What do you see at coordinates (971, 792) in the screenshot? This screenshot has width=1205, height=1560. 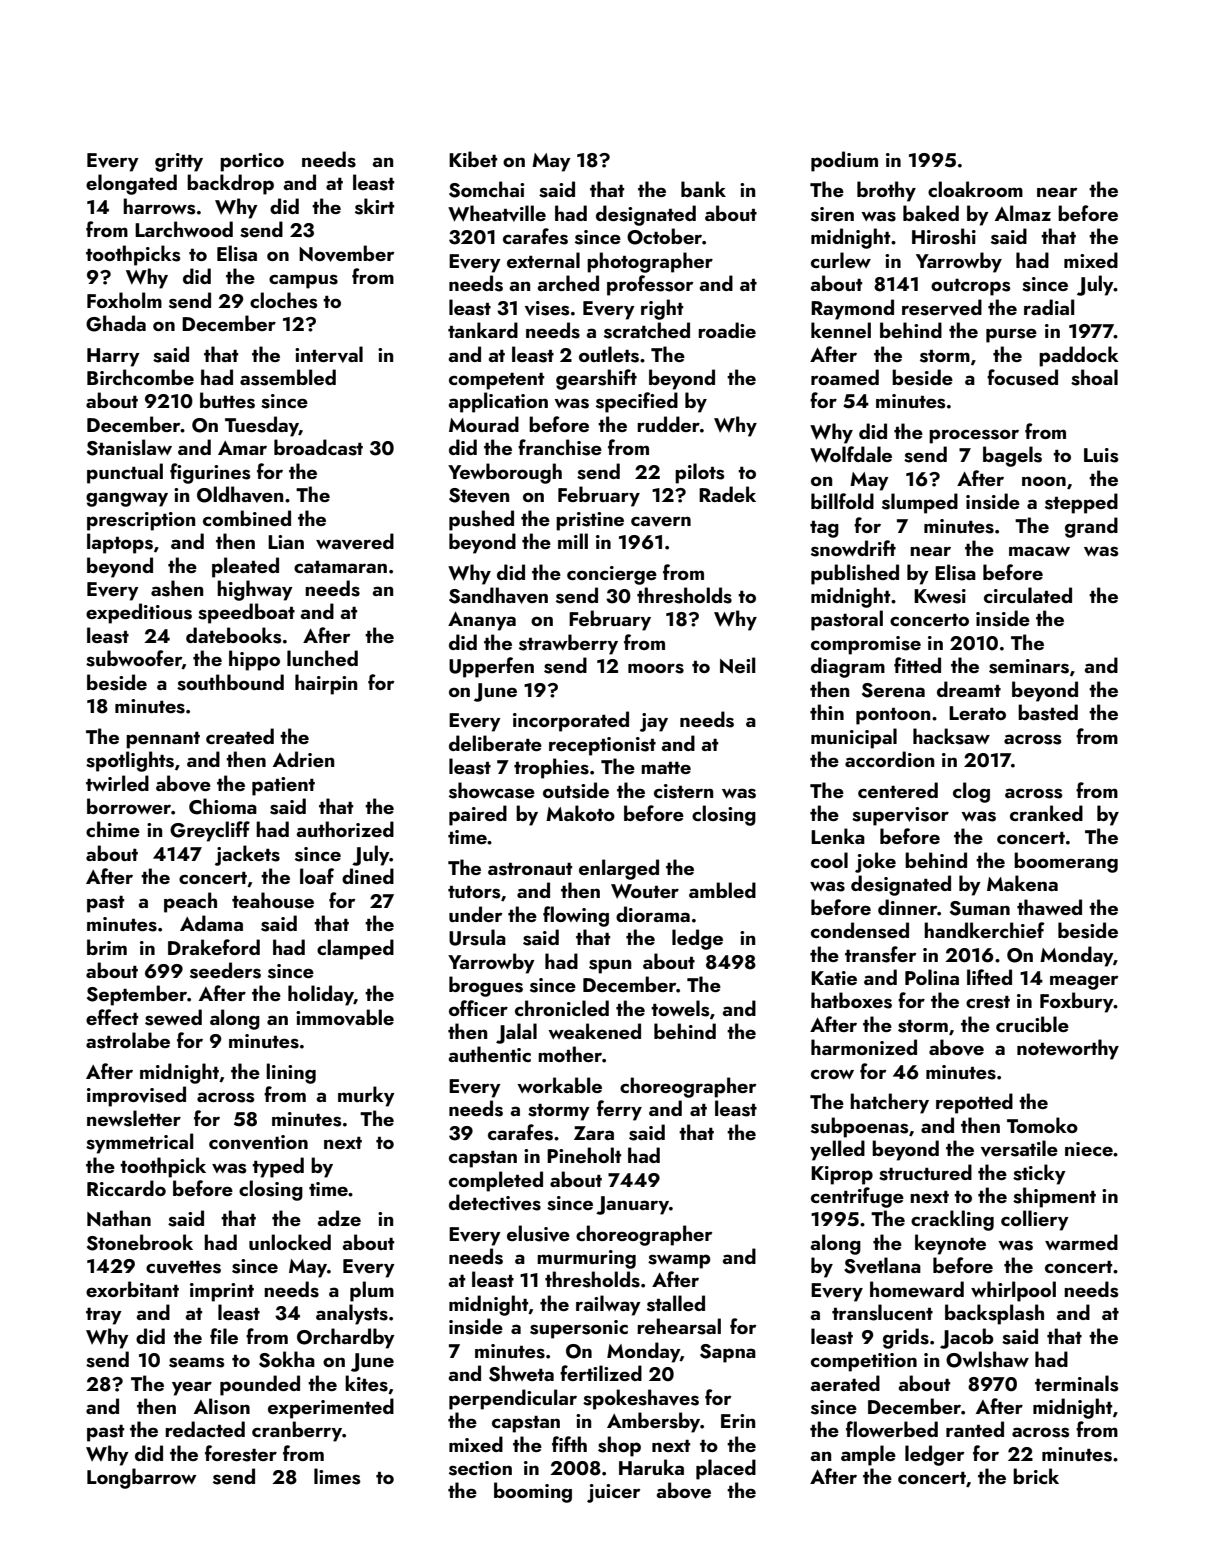 I see `clog` at bounding box center [971, 792].
